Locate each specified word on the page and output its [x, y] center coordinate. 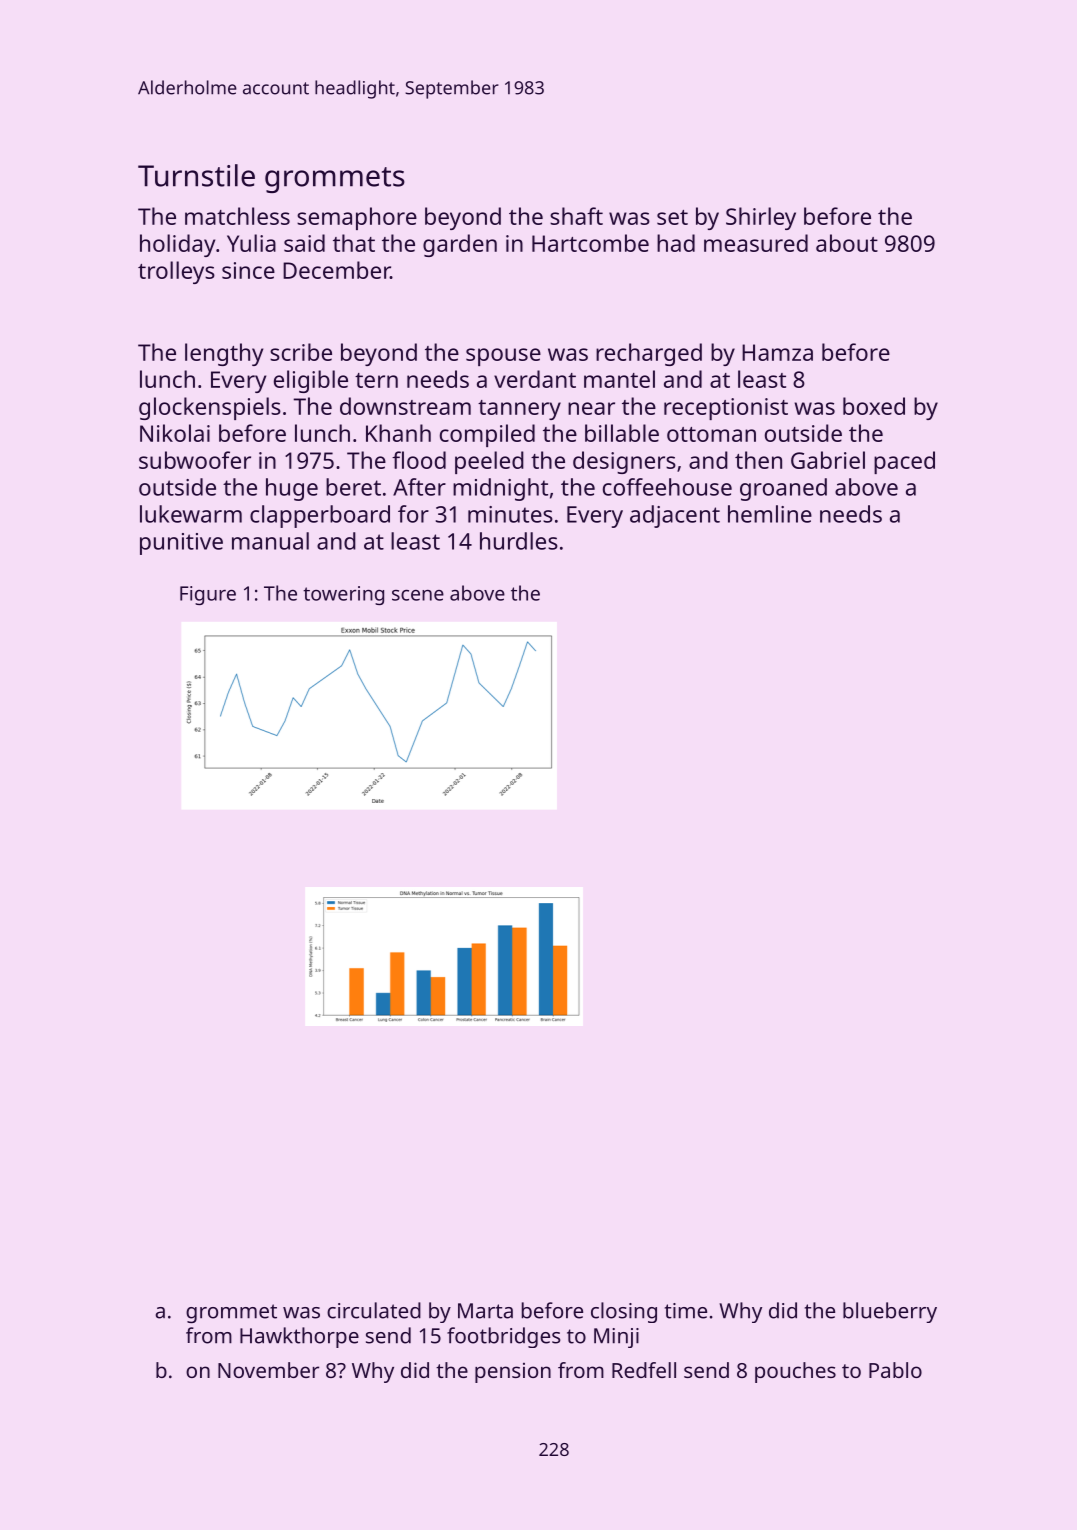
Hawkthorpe [299, 1337]
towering [343, 595]
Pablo [895, 1370]
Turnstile [196, 175]
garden [460, 245]
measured [756, 243]
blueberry [890, 1312]
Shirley [761, 218]
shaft [576, 216]
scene [418, 595]
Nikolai [175, 433]
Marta [485, 1311]
